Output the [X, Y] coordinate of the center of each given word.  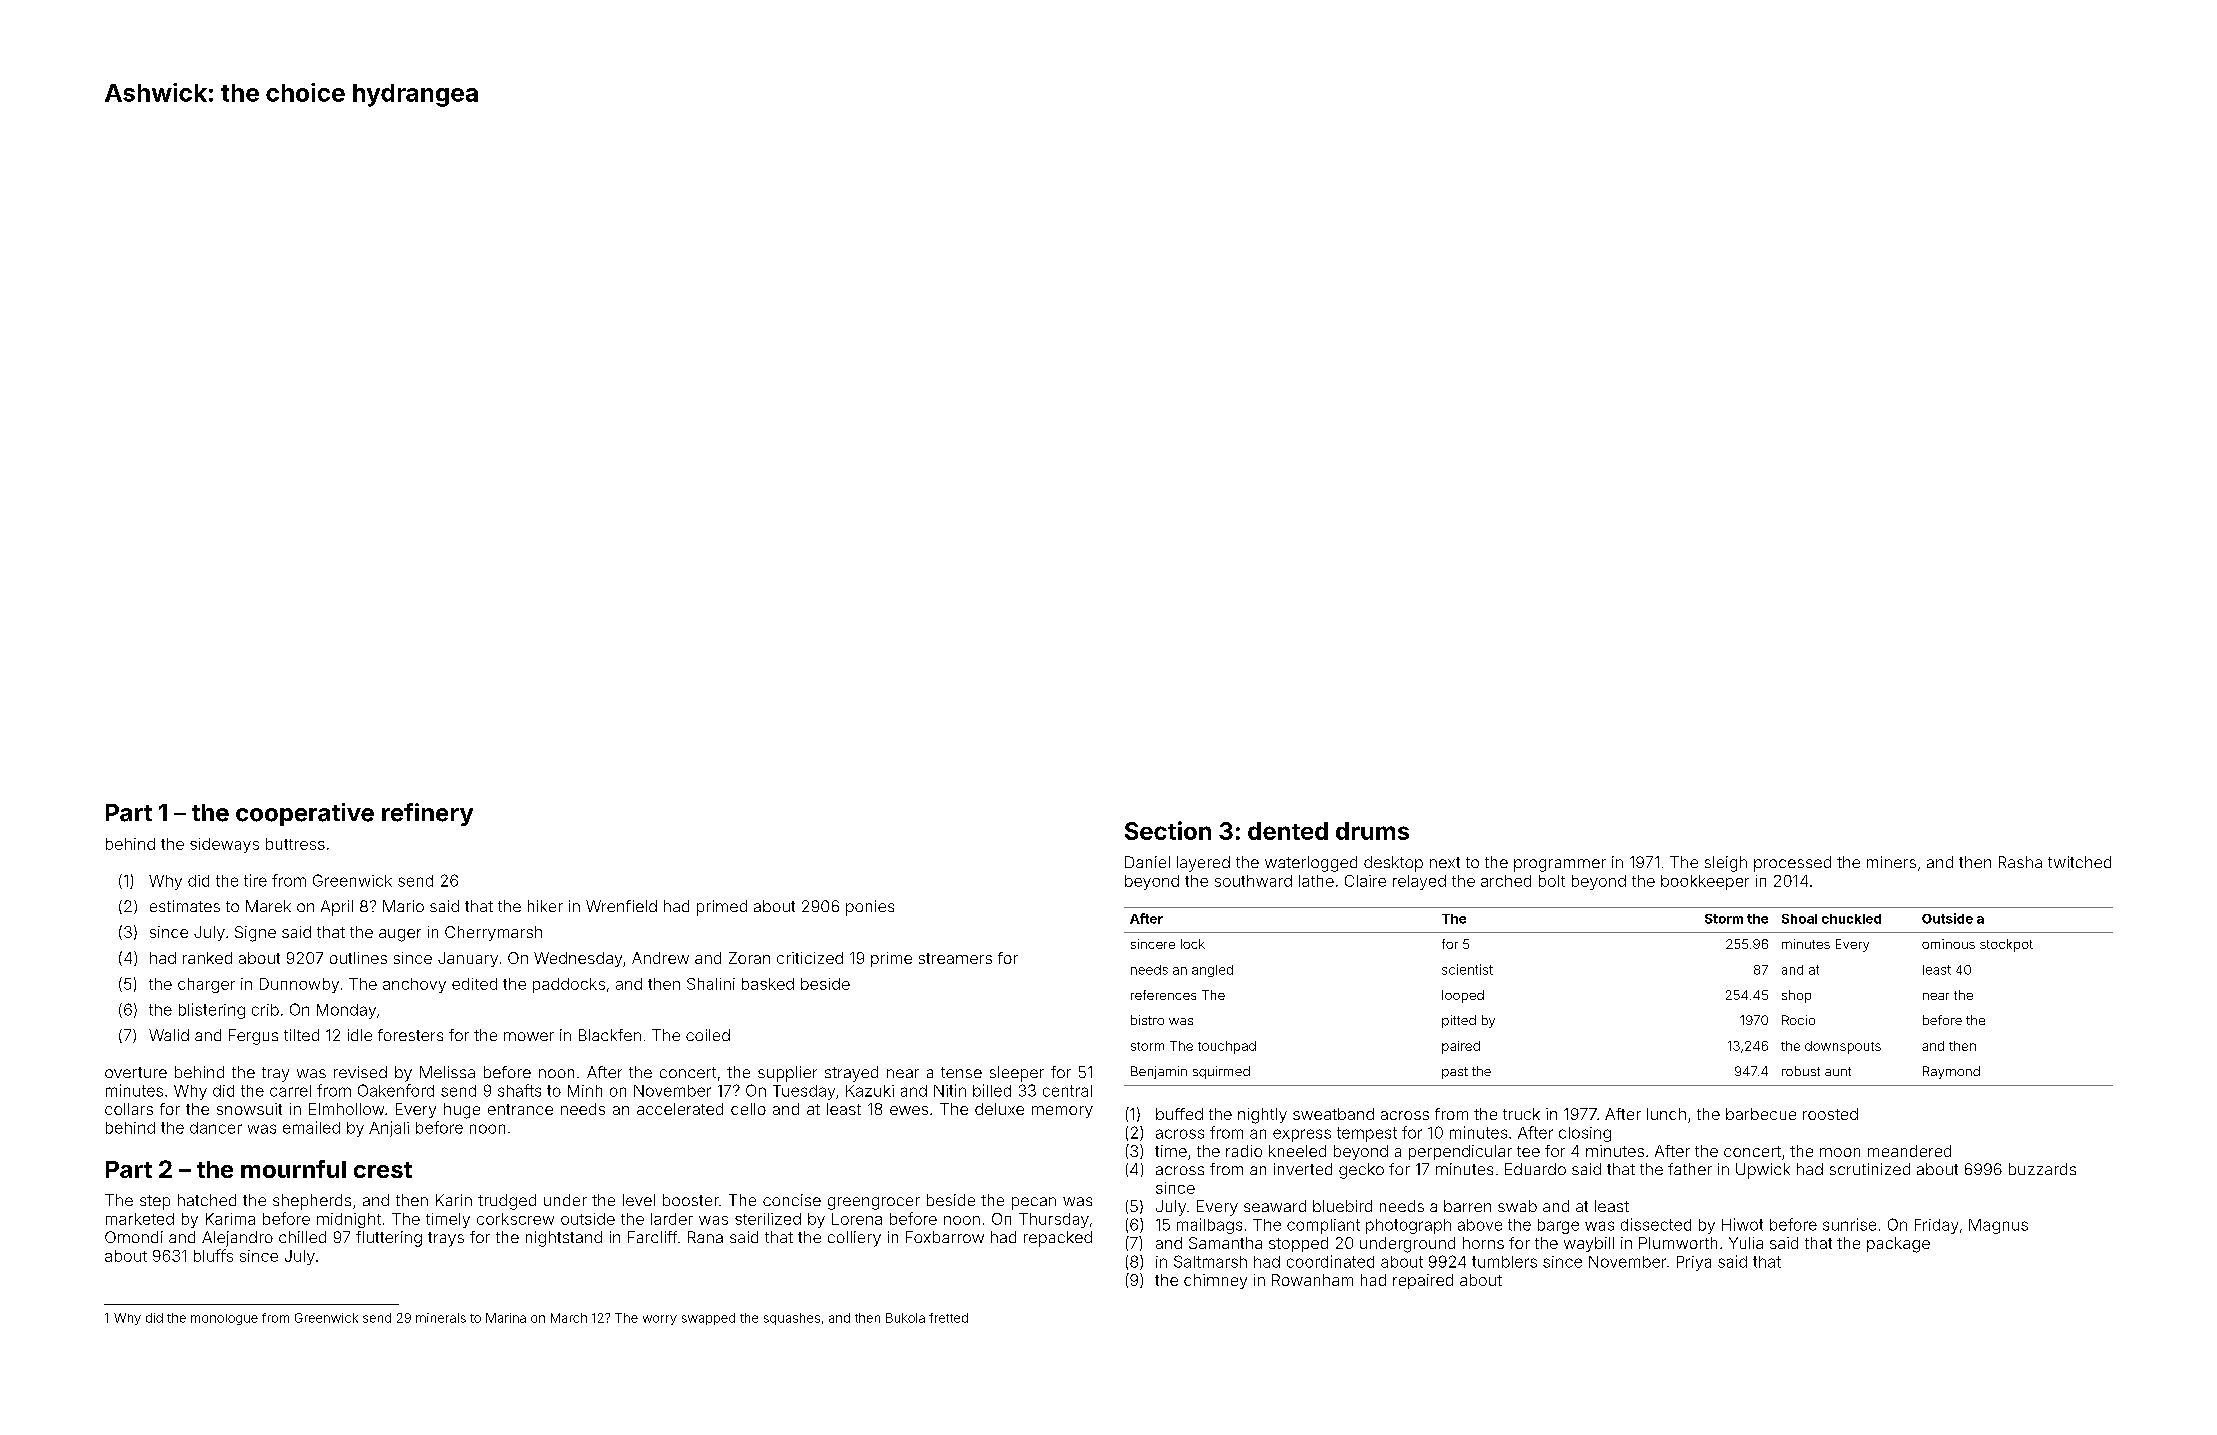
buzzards [2042, 1169]
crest [383, 1170]
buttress [295, 844]
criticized [810, 958]
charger [206, 985]
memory [1062, 1112]
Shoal [1799, 919]
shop [1796, 996]
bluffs [213, 1255]
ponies [870, 908]
